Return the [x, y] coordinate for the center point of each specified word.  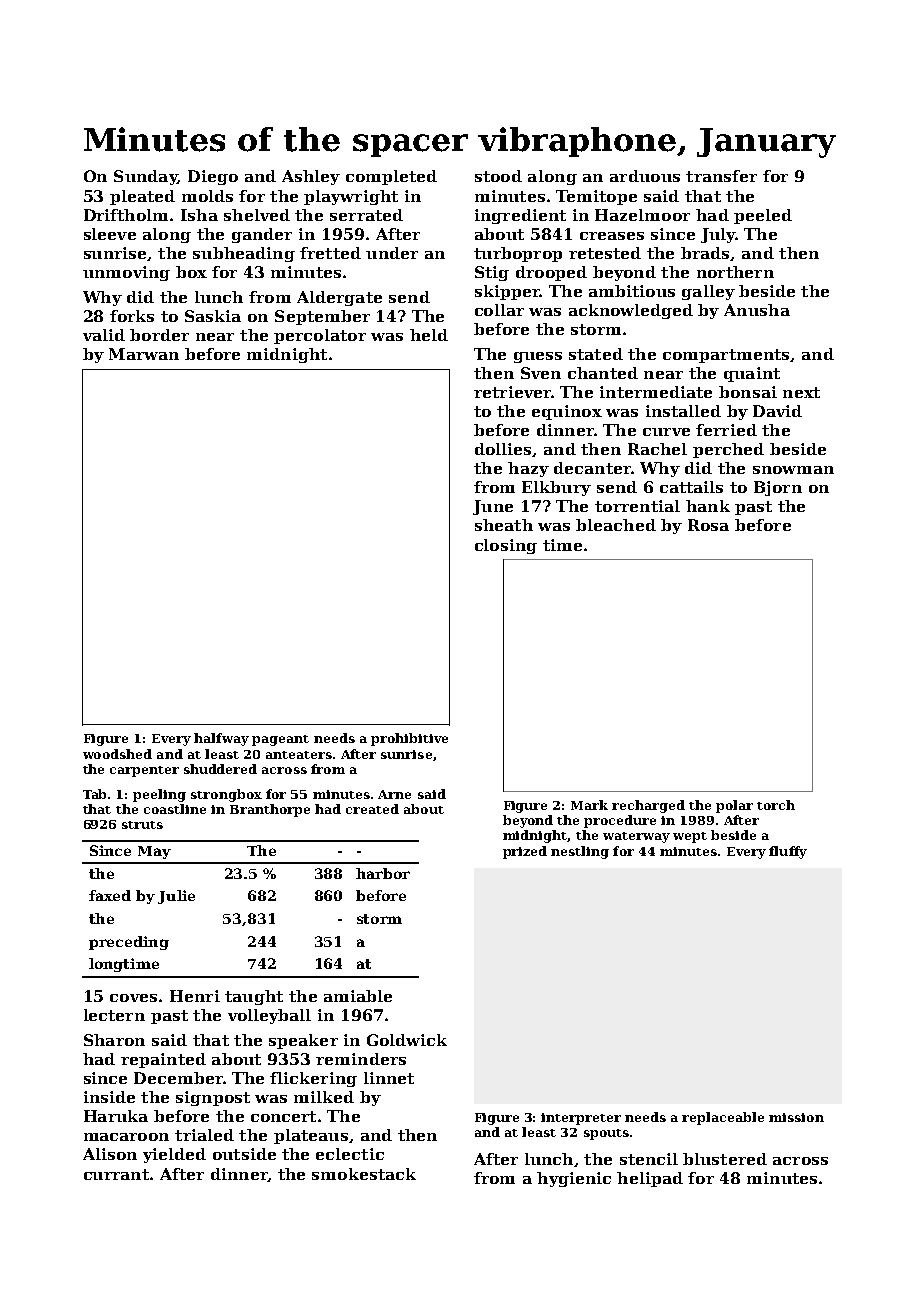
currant [116, 1174]
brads [705, 253]
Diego [213, 177]
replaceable [723, 1118]
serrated [366, 215]
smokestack [364, 1174]
